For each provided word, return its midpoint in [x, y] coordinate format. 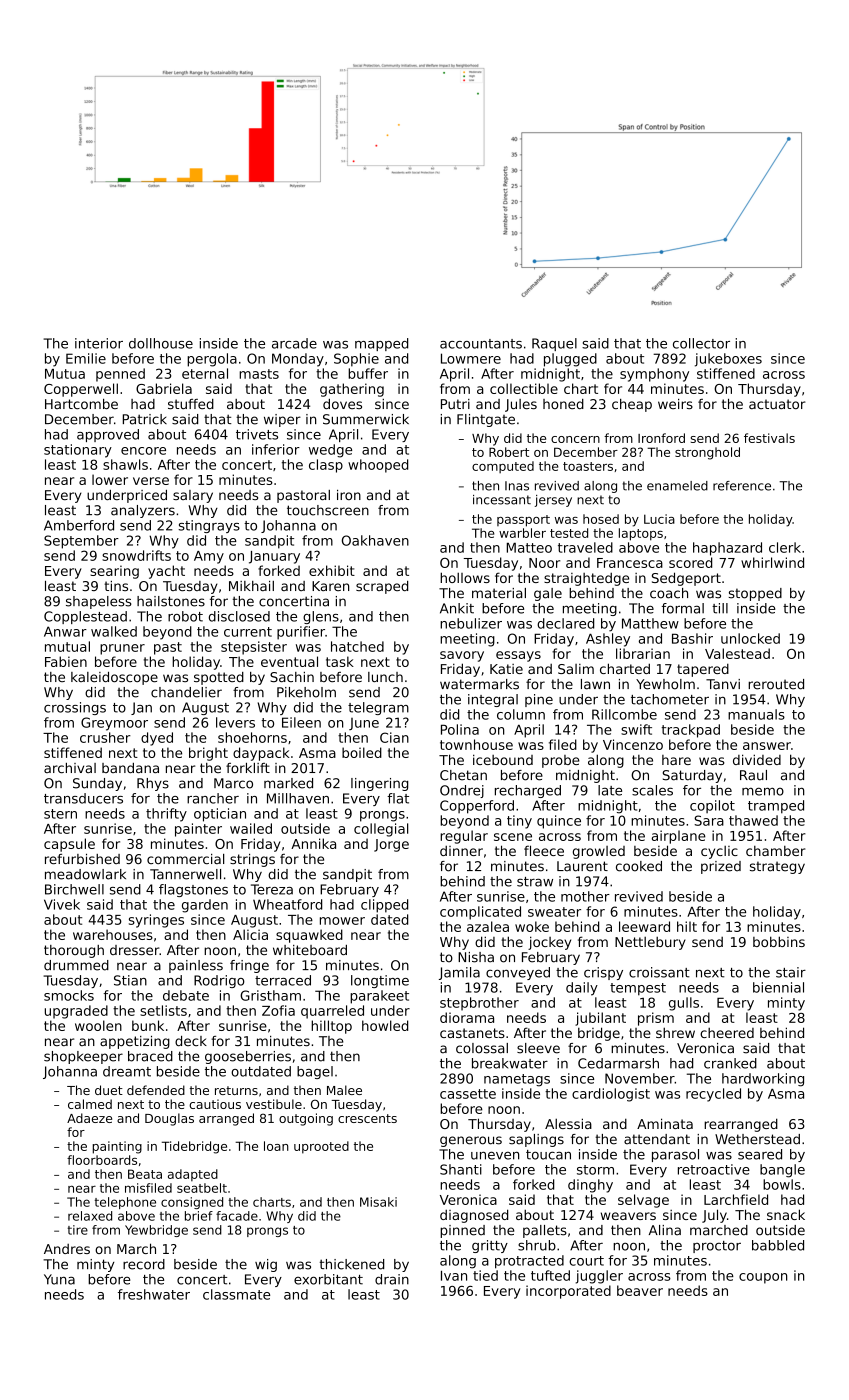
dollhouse [161, 343]
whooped [378, 466]
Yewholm [665, 684]
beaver [640, 1290]
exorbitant [328, 1279]
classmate [236, 1294]
